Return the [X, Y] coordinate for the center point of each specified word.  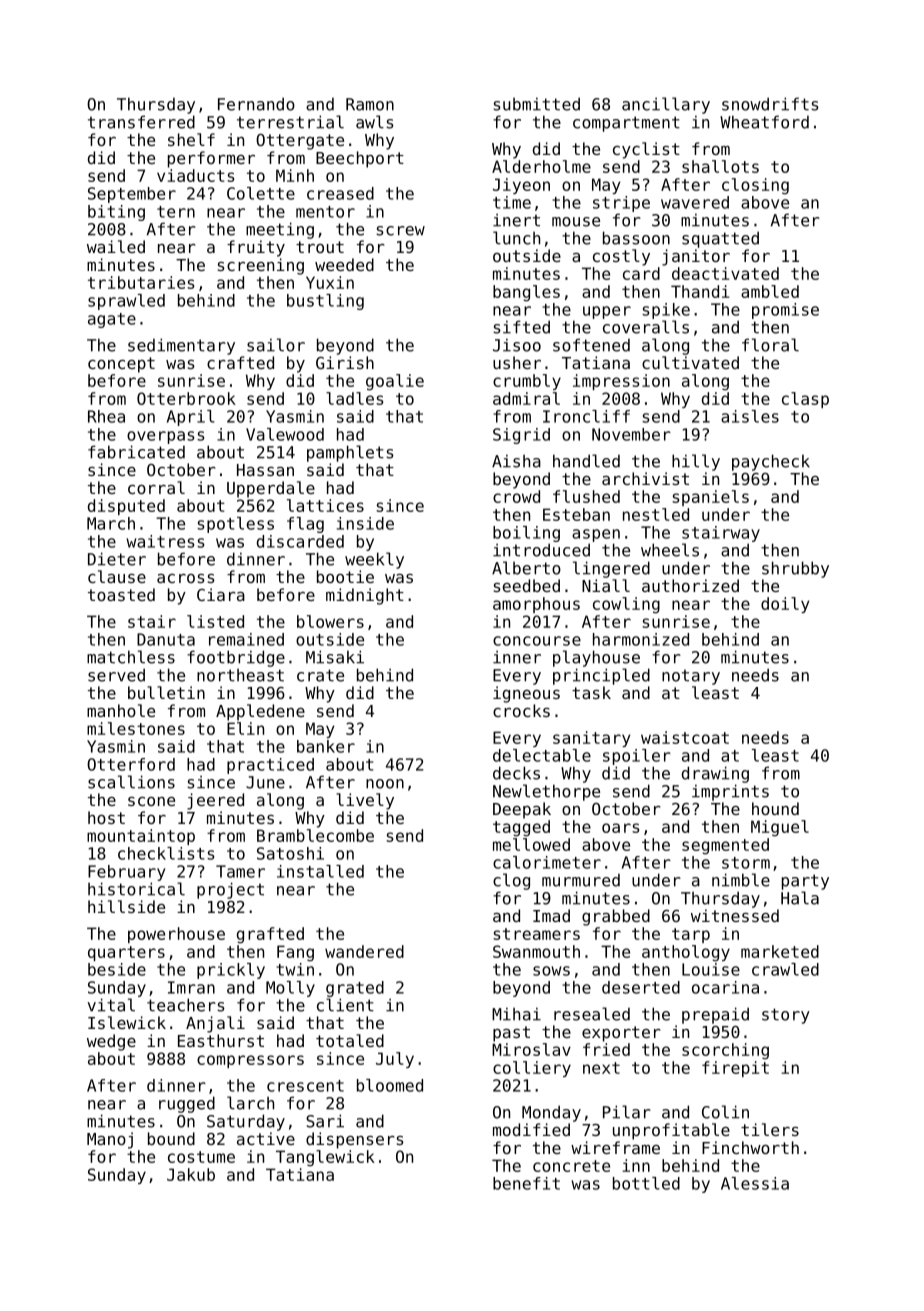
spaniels [710, 498]
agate [112, 320]
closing [755, 186]
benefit [526, 1183]
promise [785, 311]
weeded [344, 264]
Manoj [110, 1140]
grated [355, 989]
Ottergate [300, 142]
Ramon [370, 104]
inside [365, 523]
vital [111, 1005]
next [601, 1068]
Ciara [221, 594]
